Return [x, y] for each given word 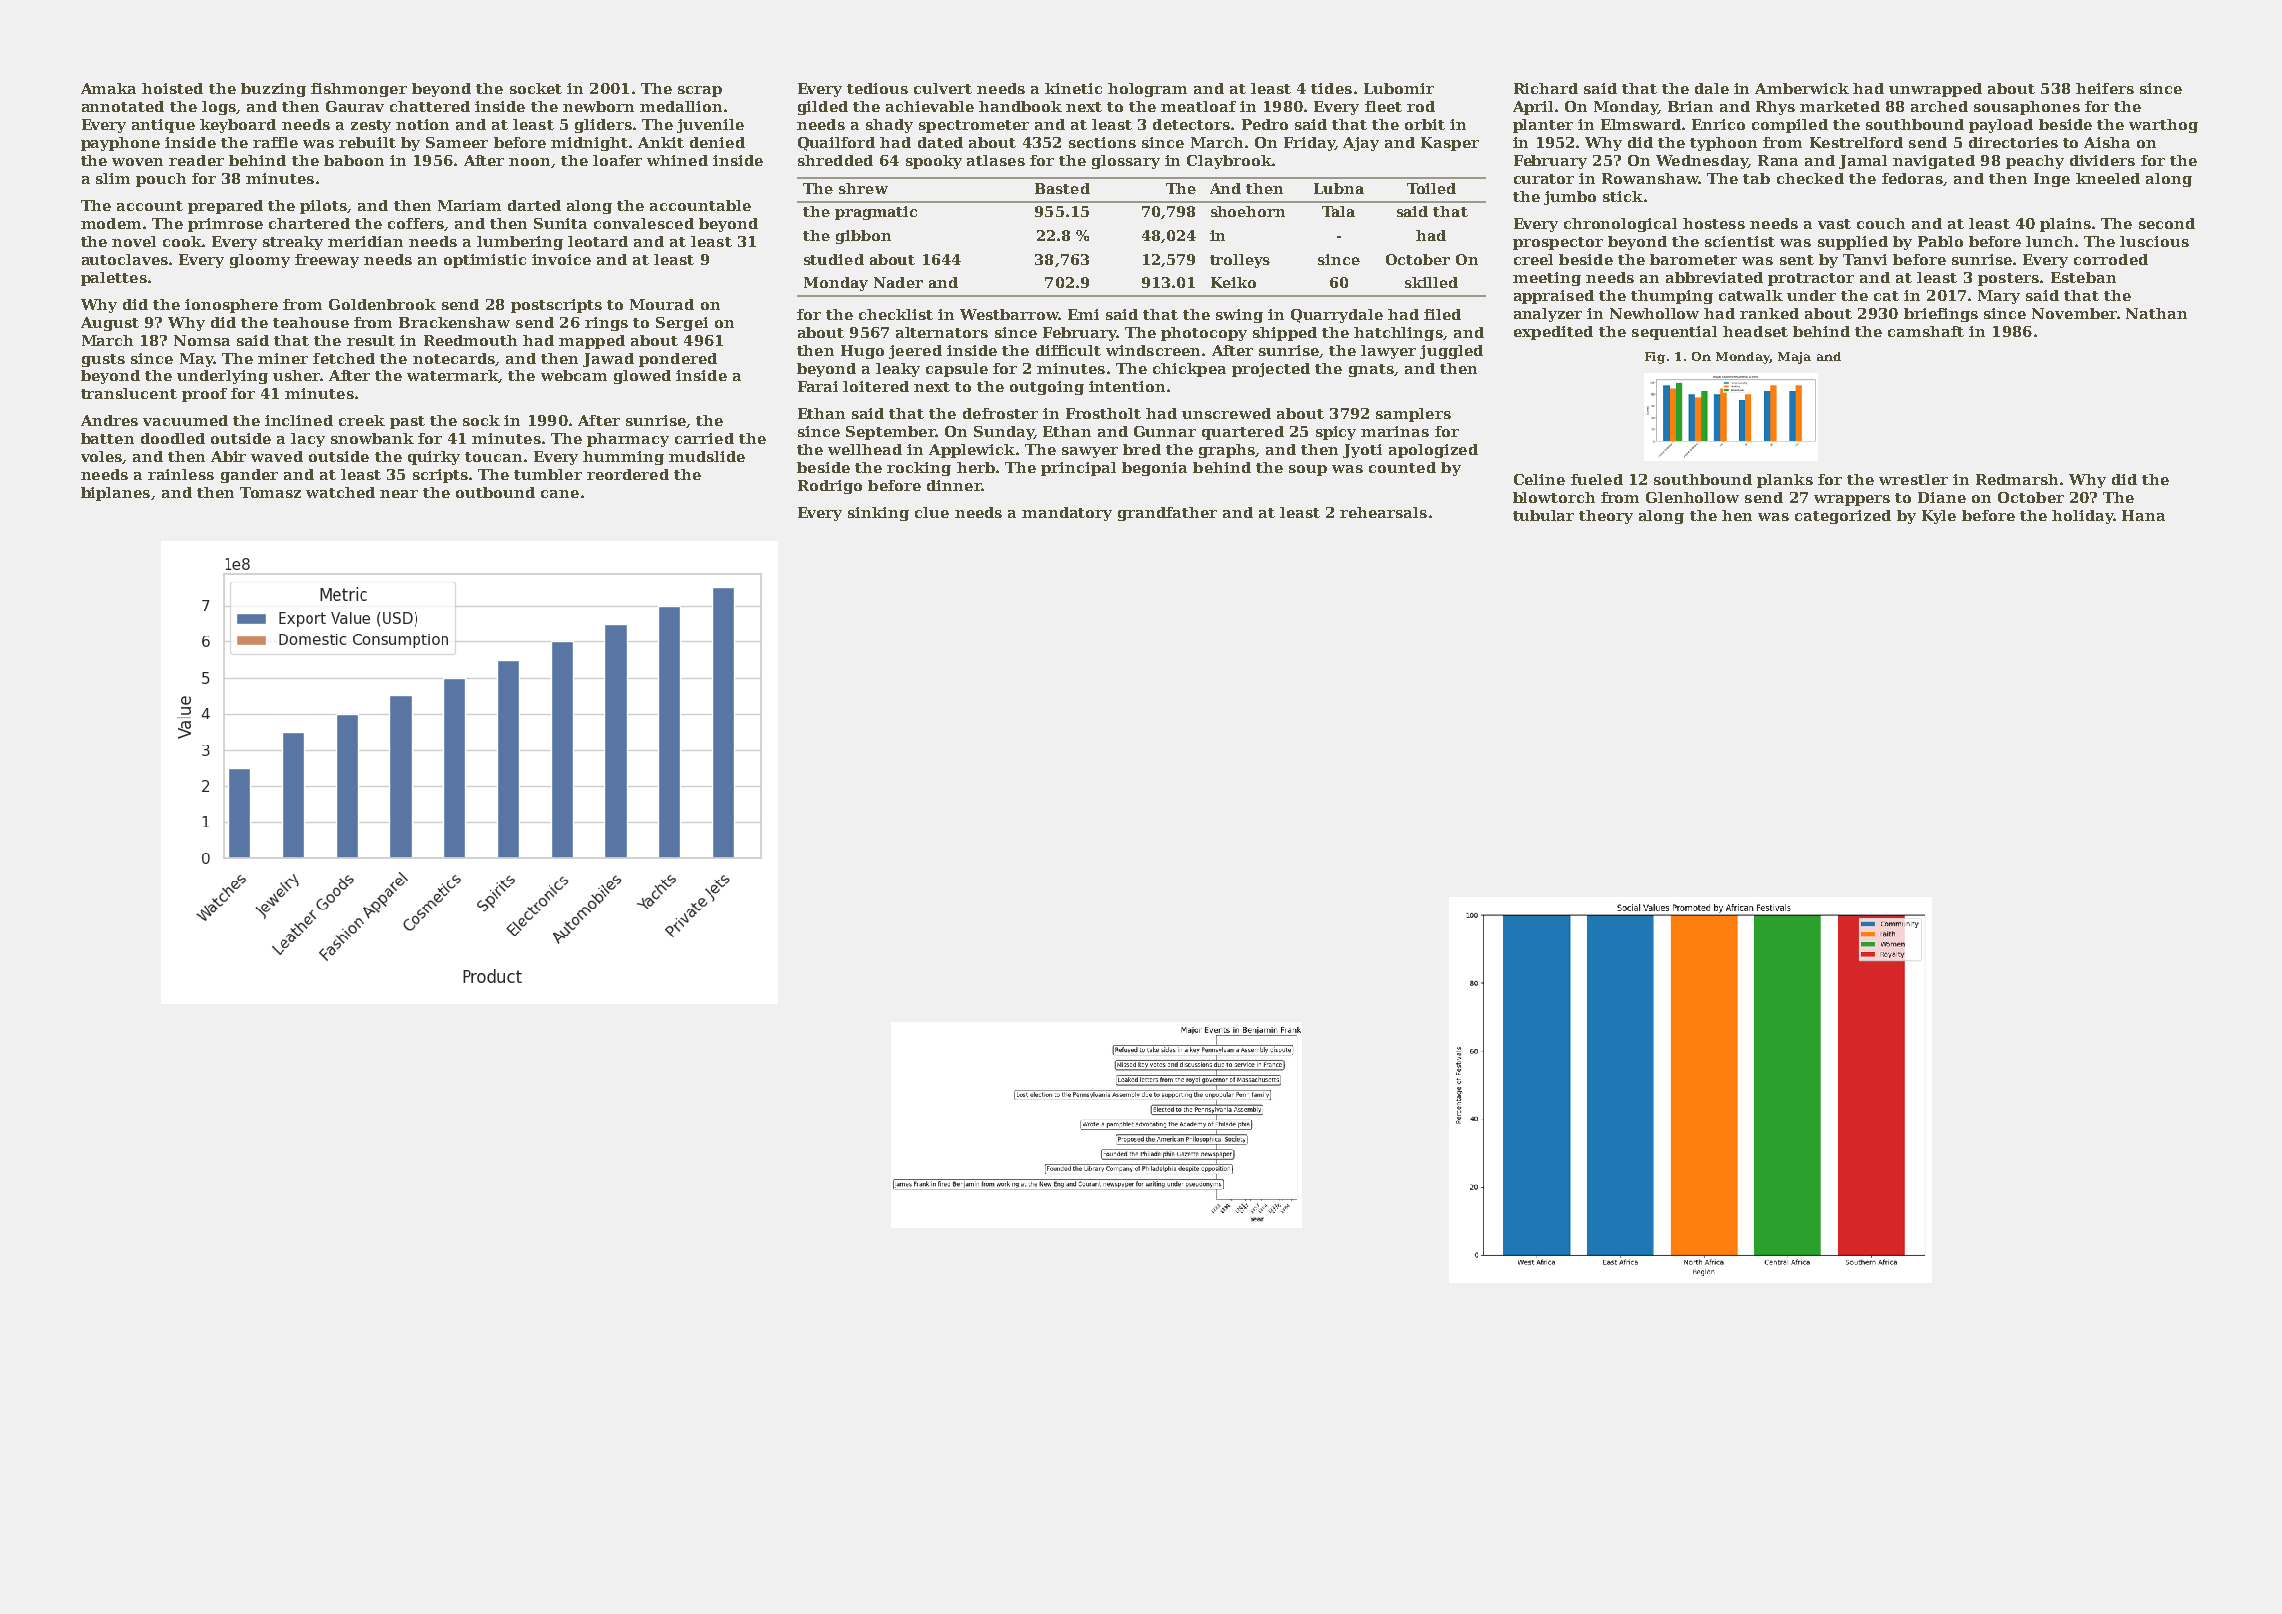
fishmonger [359, 90]
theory [1606, 517]
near [399, 494]
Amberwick [1802, 88]
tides [1331, 88]
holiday [2082, 517]
